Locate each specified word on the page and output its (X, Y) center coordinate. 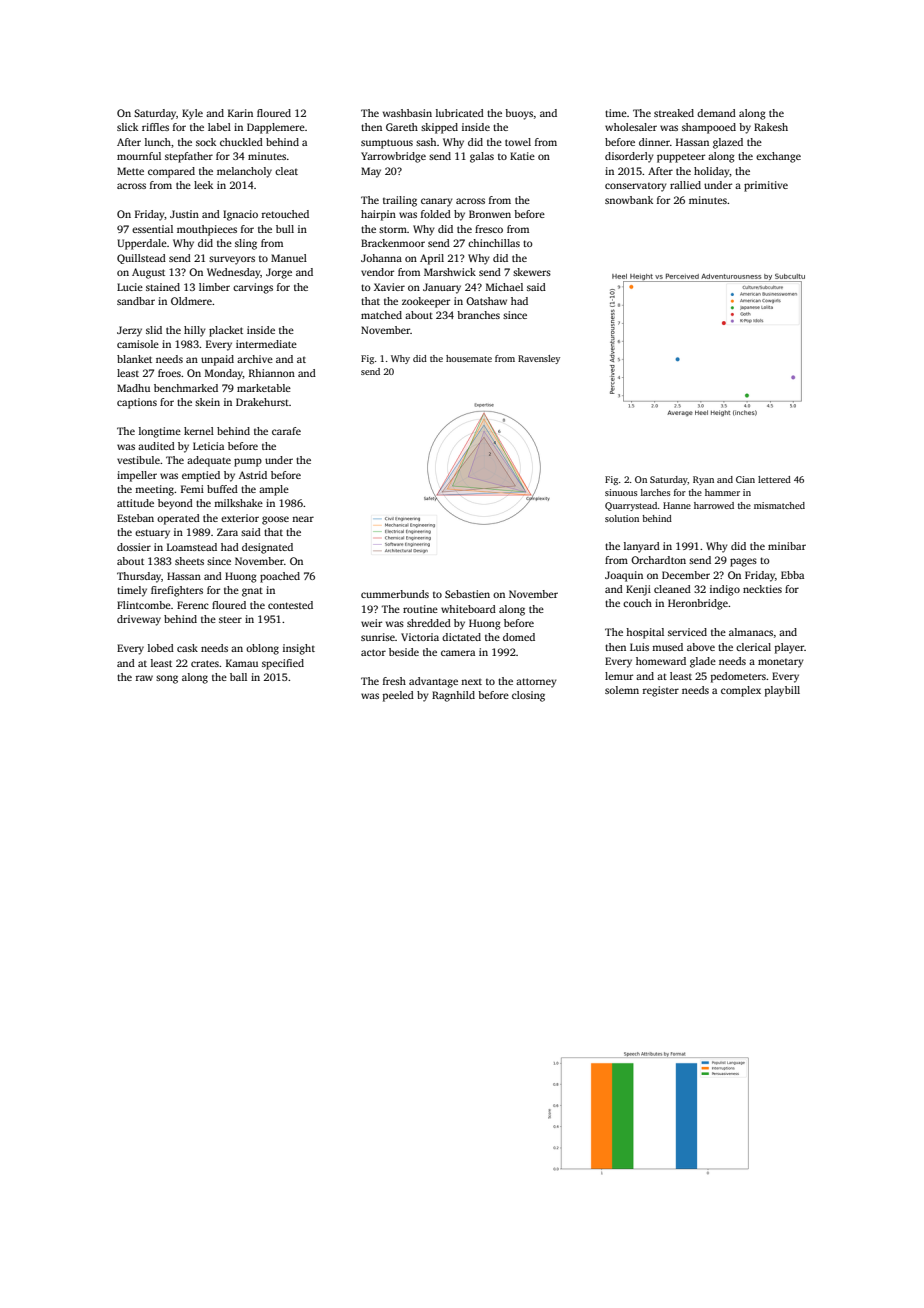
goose (275, 520)
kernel (199, 431)
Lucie (130, 287)
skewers (532, 272)
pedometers (738, 677)
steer (230, 619)
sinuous (621, 492)
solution (622, 518)
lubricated (460, 113)
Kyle (192, 114)
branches (478, 315)
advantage (433, 682)
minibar (787, 546)
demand (716, 113)
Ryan (703, 480)
